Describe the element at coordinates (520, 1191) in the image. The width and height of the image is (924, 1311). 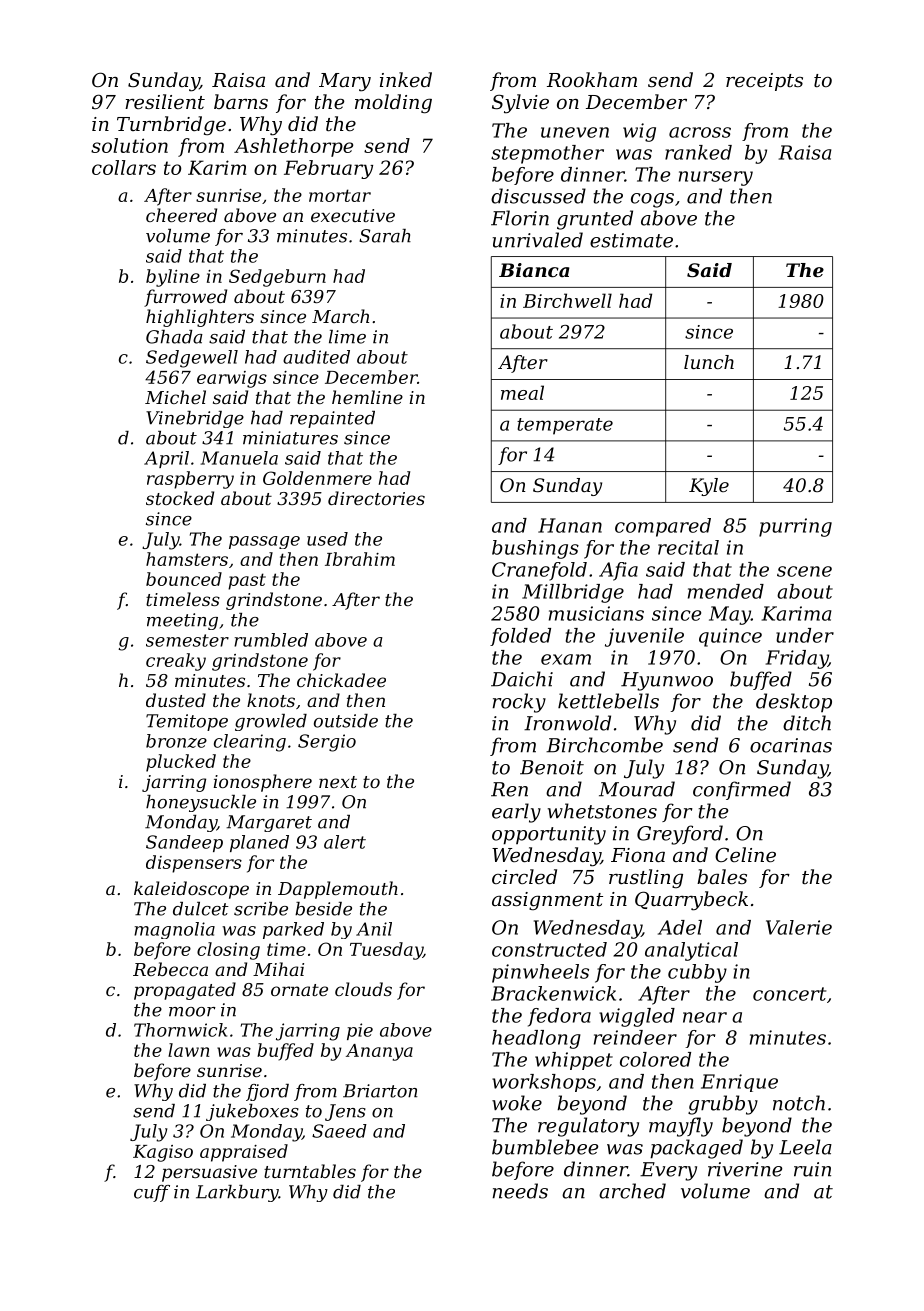
I see `needs` at that location.
